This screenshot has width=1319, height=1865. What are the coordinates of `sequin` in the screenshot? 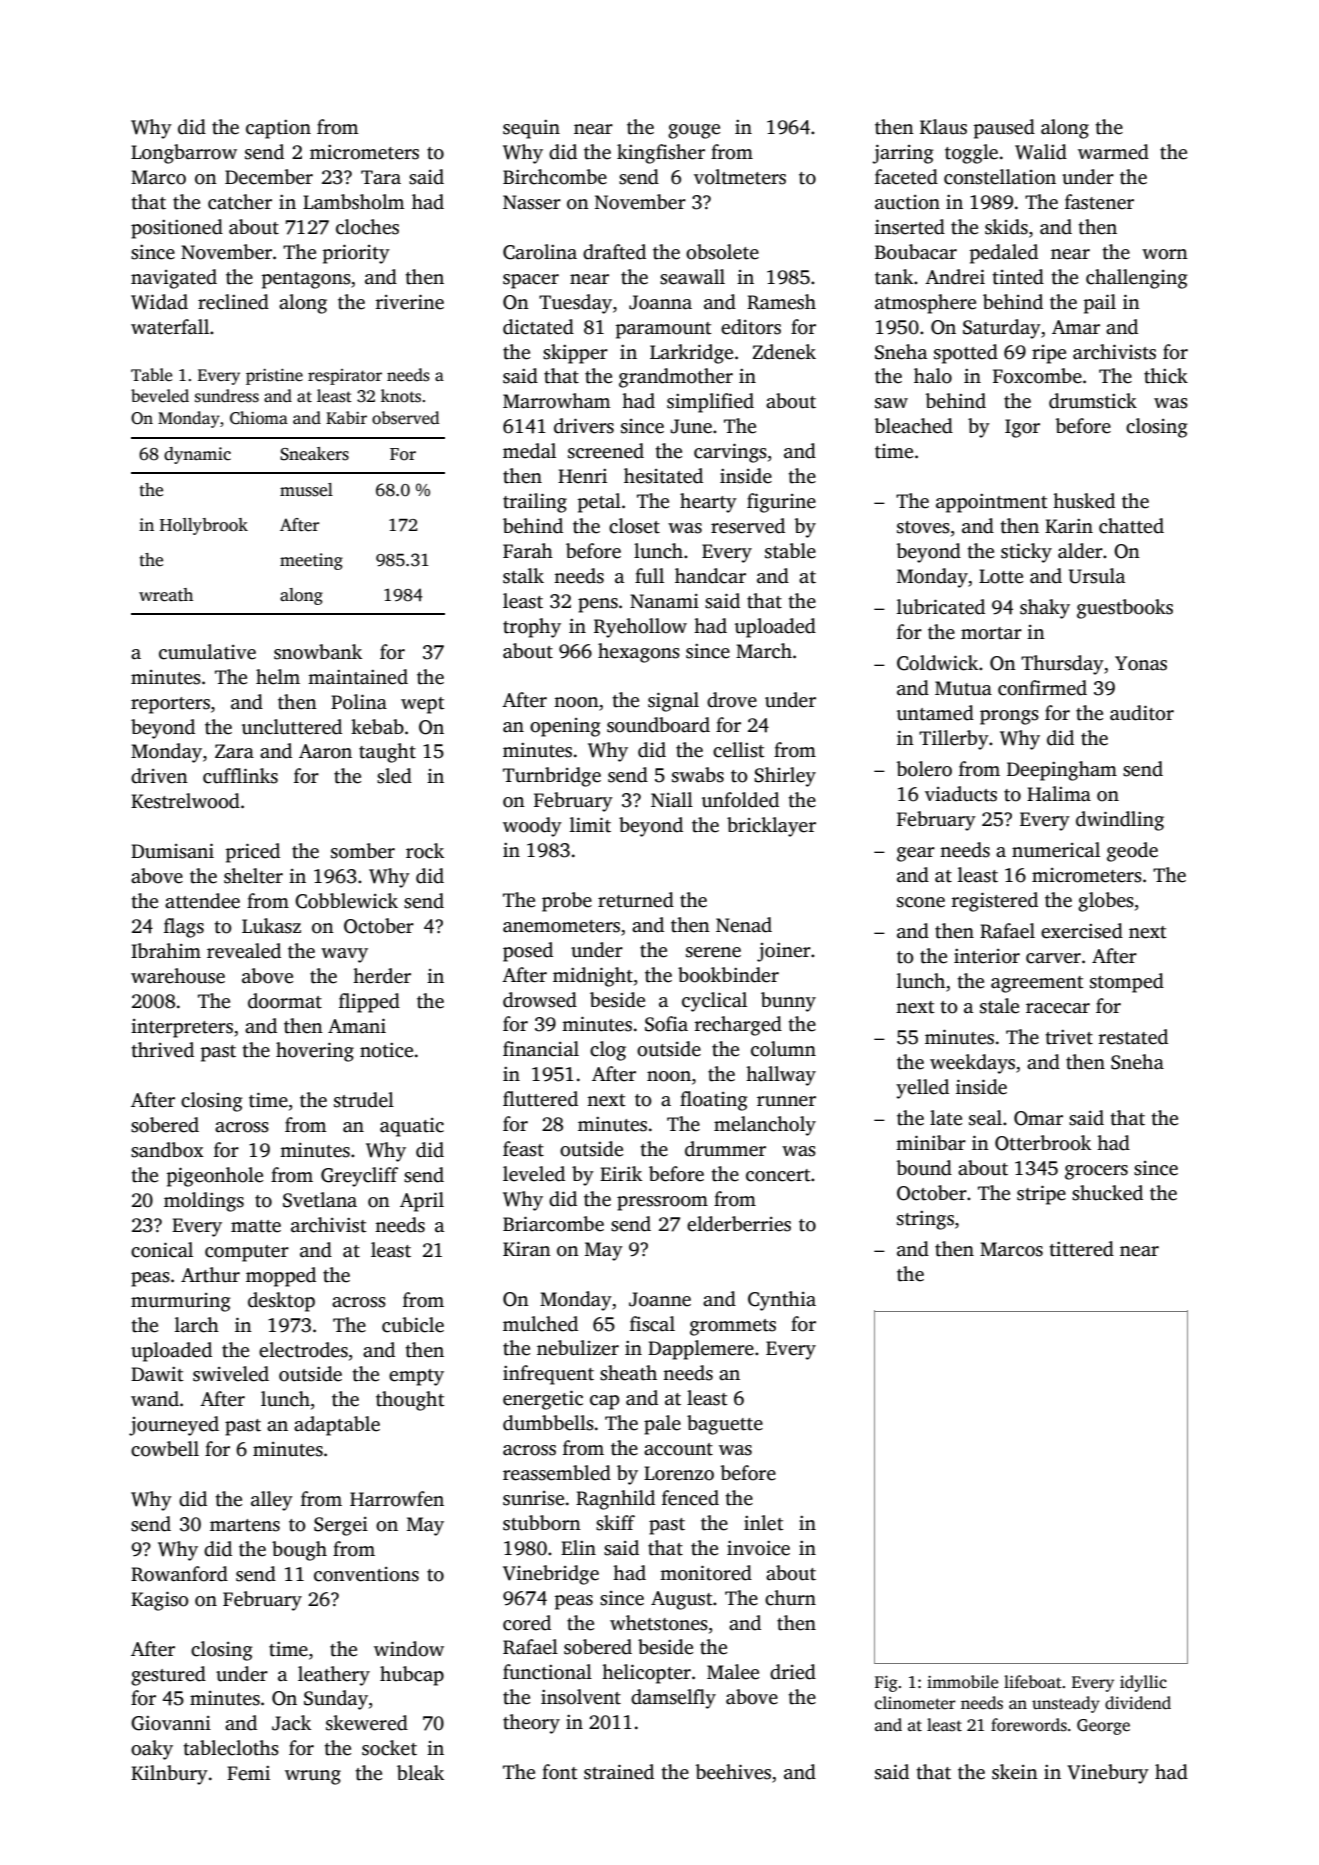 It's located at (531, 129).
